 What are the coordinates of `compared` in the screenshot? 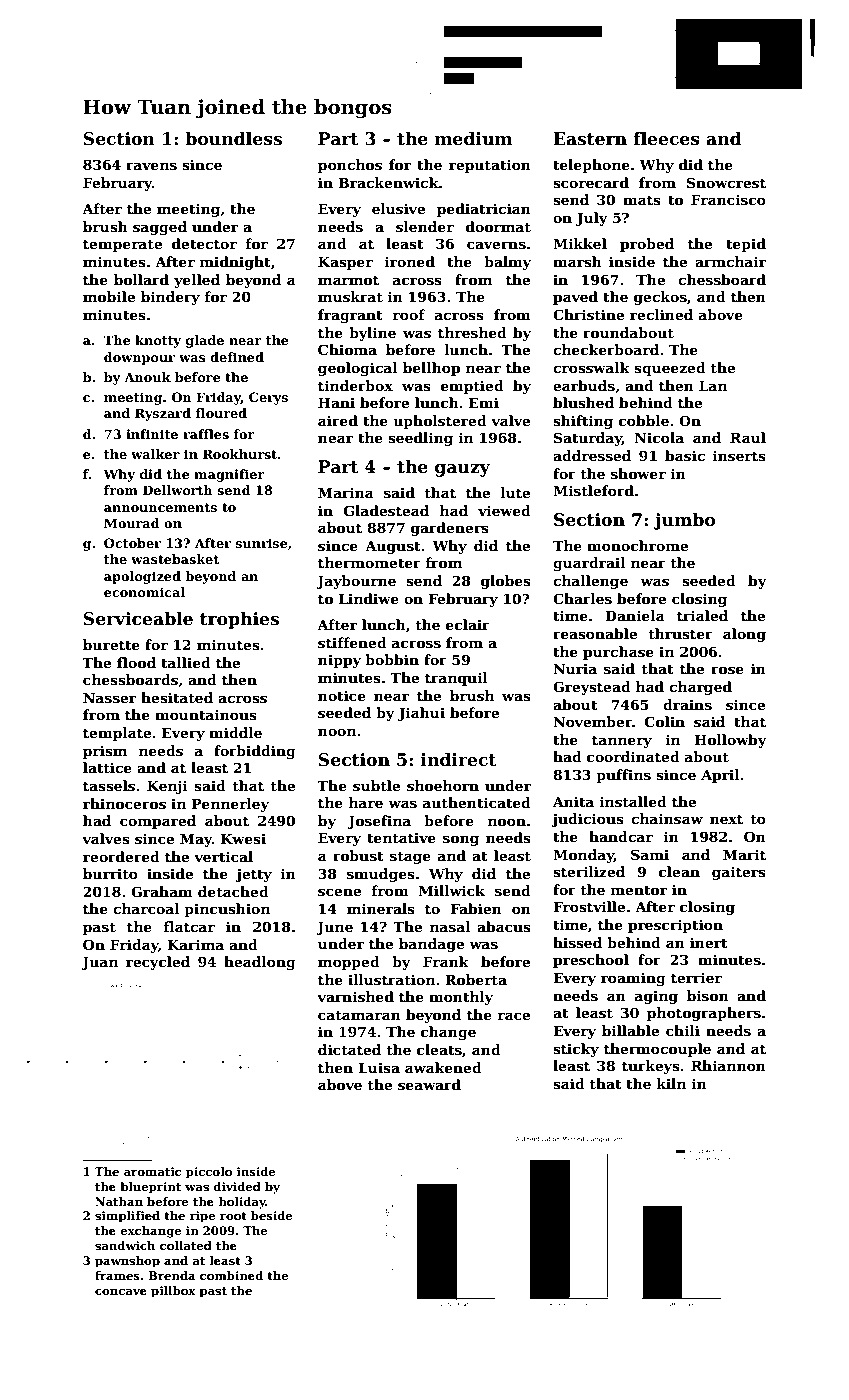 It's located at (158, 822).
